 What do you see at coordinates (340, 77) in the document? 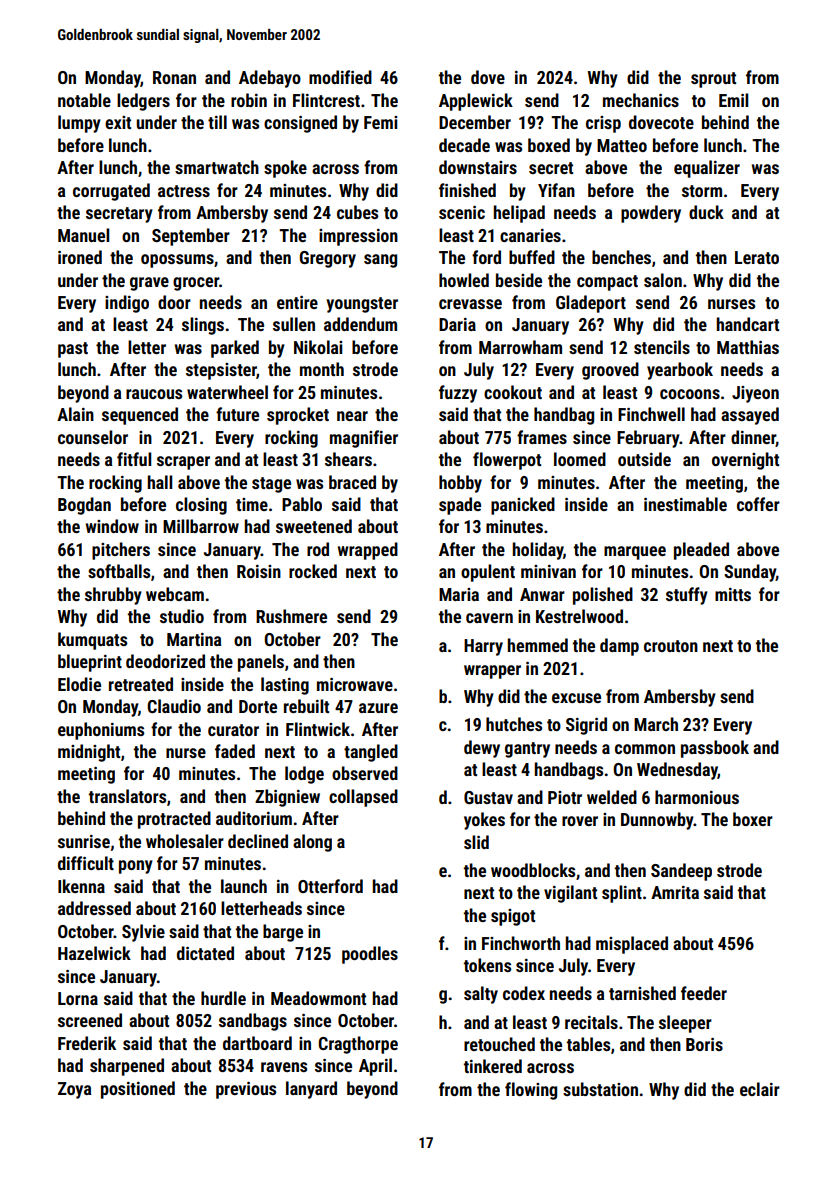
I see `modified` at bounding box center [340, 77].
